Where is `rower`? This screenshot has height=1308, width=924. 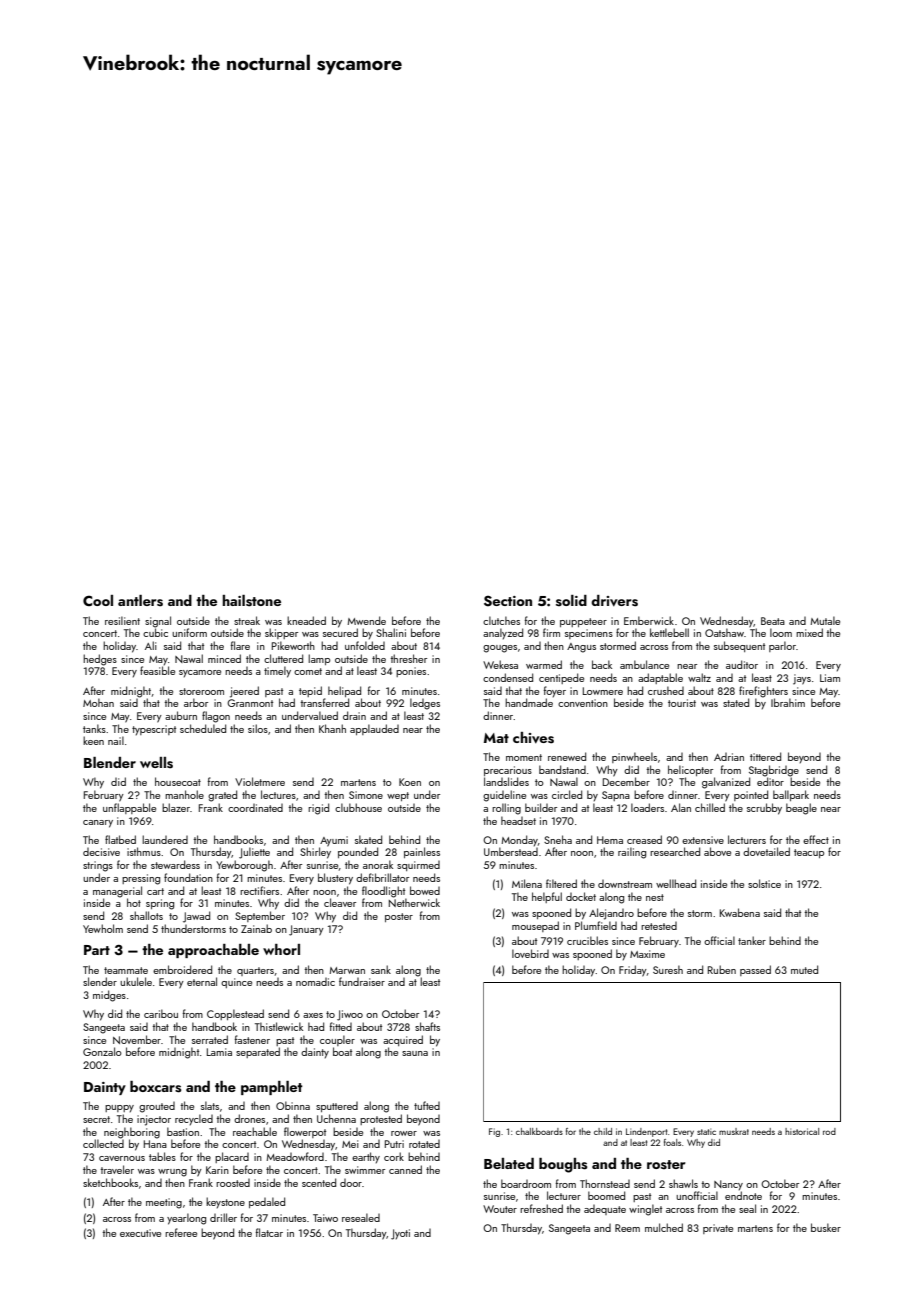 rower is located at coordinates (404, 1133).
